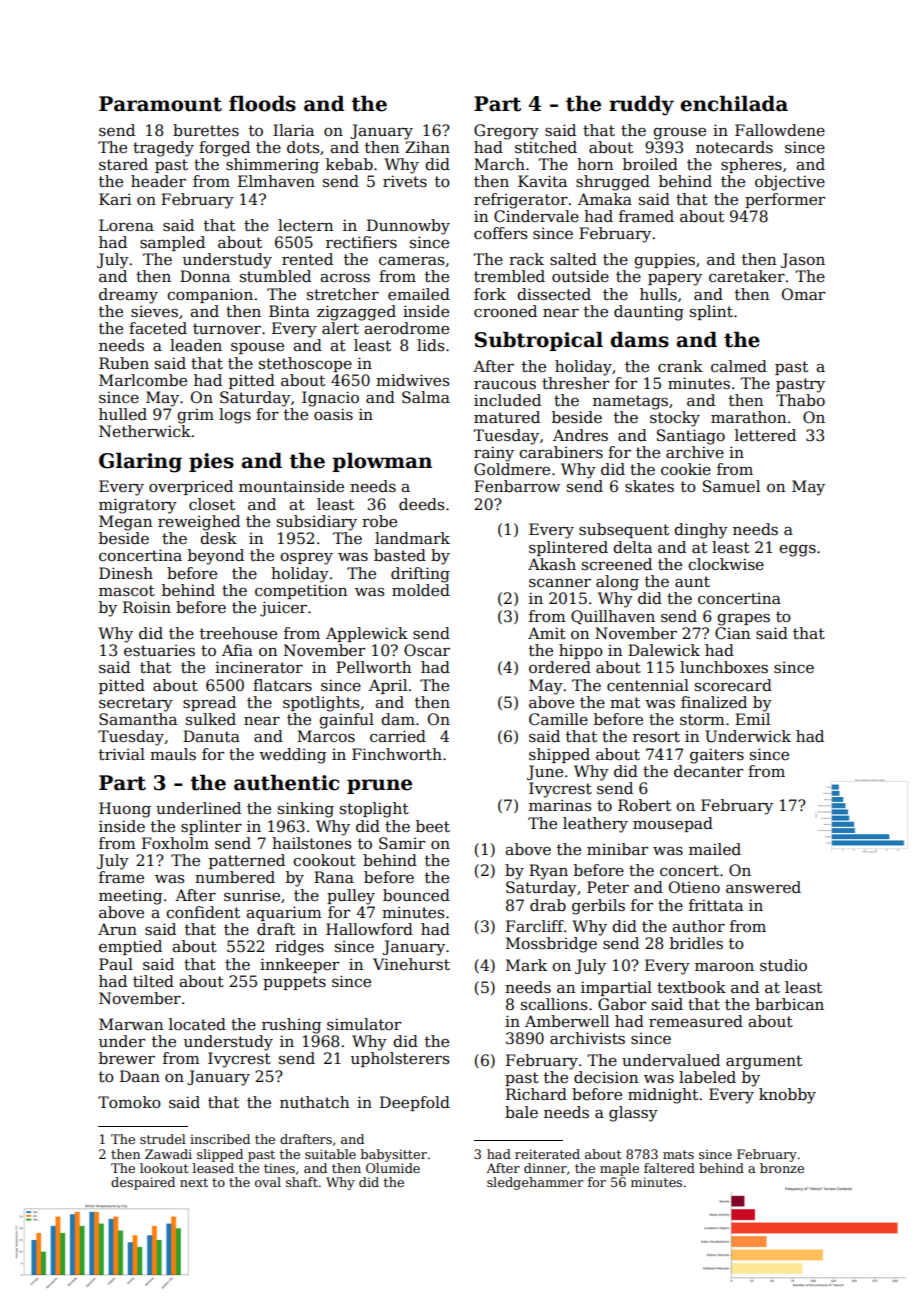 The height and width of the image is (1308, 924). Describe the element at coordinates (547, 633) in the image. I see `Amit` at that location.
